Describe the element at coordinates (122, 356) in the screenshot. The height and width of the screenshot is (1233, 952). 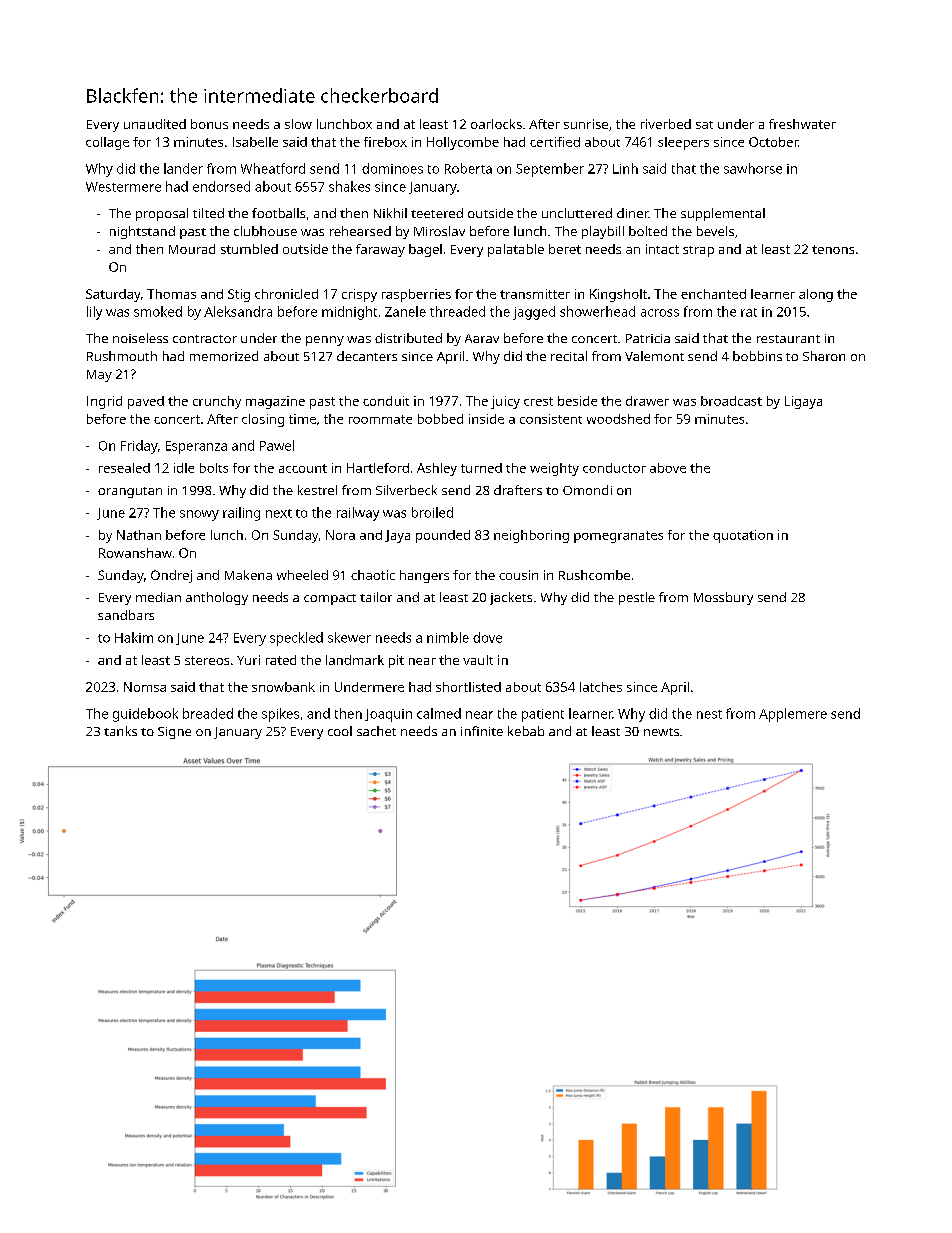
I see `Rushmouth` at that location.
